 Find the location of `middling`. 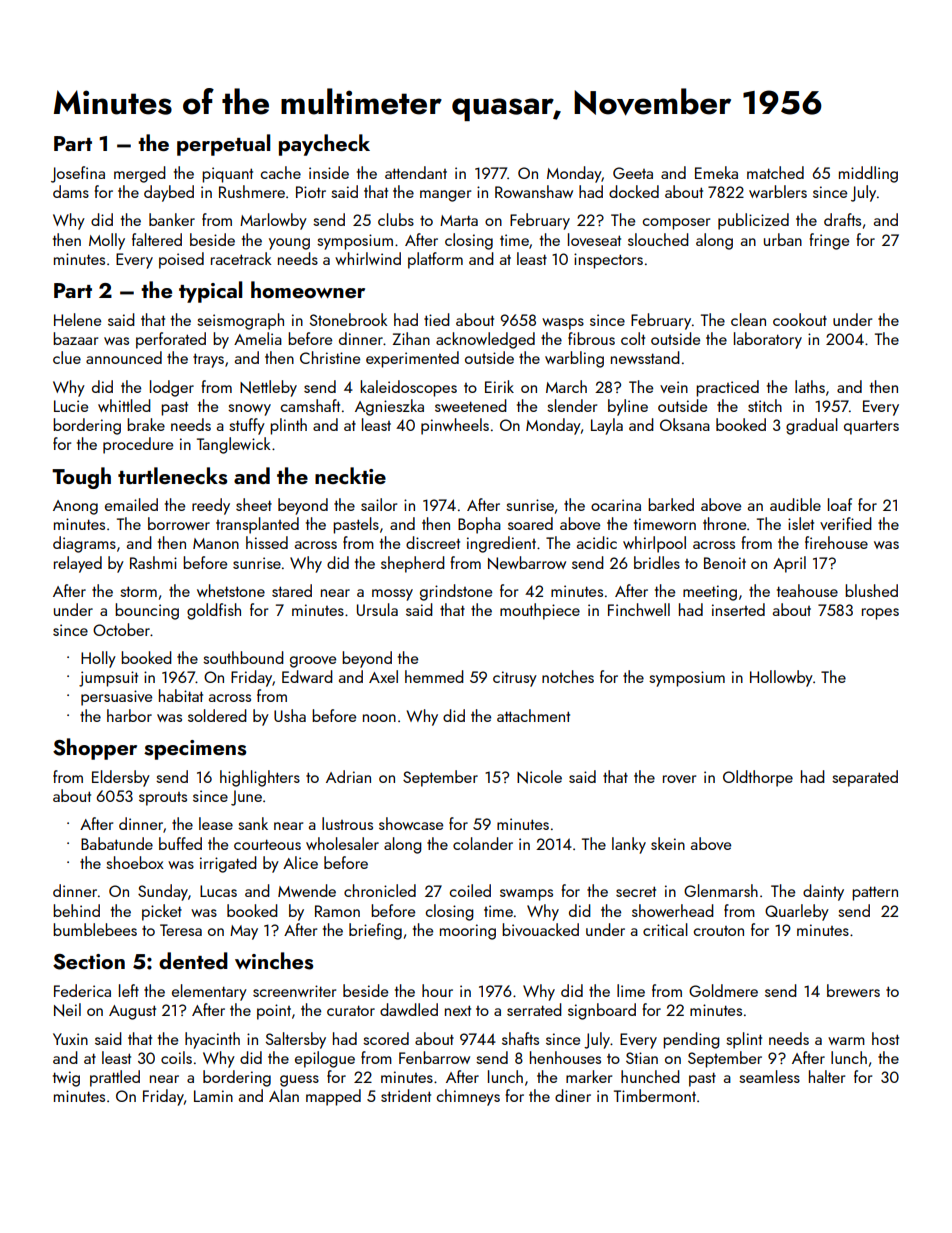

middling is located at coordinates (868, 174).
